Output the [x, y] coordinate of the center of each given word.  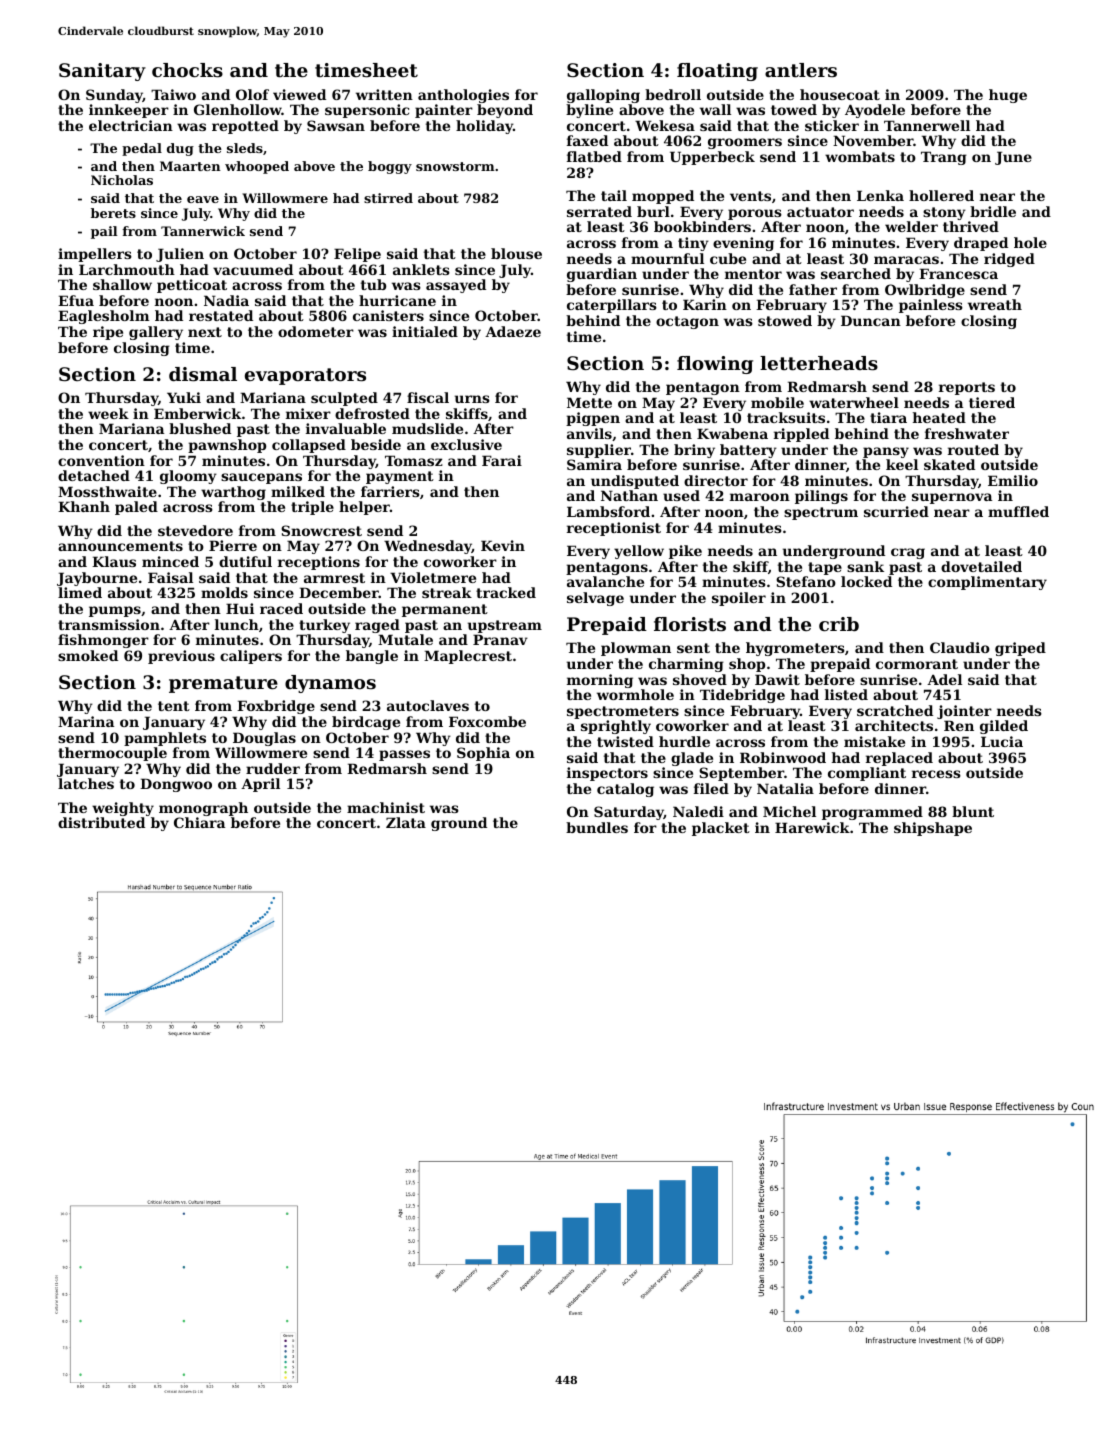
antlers [801, 70]
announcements [120, 546]
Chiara [199, 822]
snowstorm [455, 166]
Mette [589, 402]
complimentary [987, 583]
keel [902, 464]
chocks [187, 70]
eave [203, 199]
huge [1008, 96]
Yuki [184, 397]
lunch [237, 624]
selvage [595, 599]
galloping [603, 96]
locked [866, 581]
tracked [506, 592]
